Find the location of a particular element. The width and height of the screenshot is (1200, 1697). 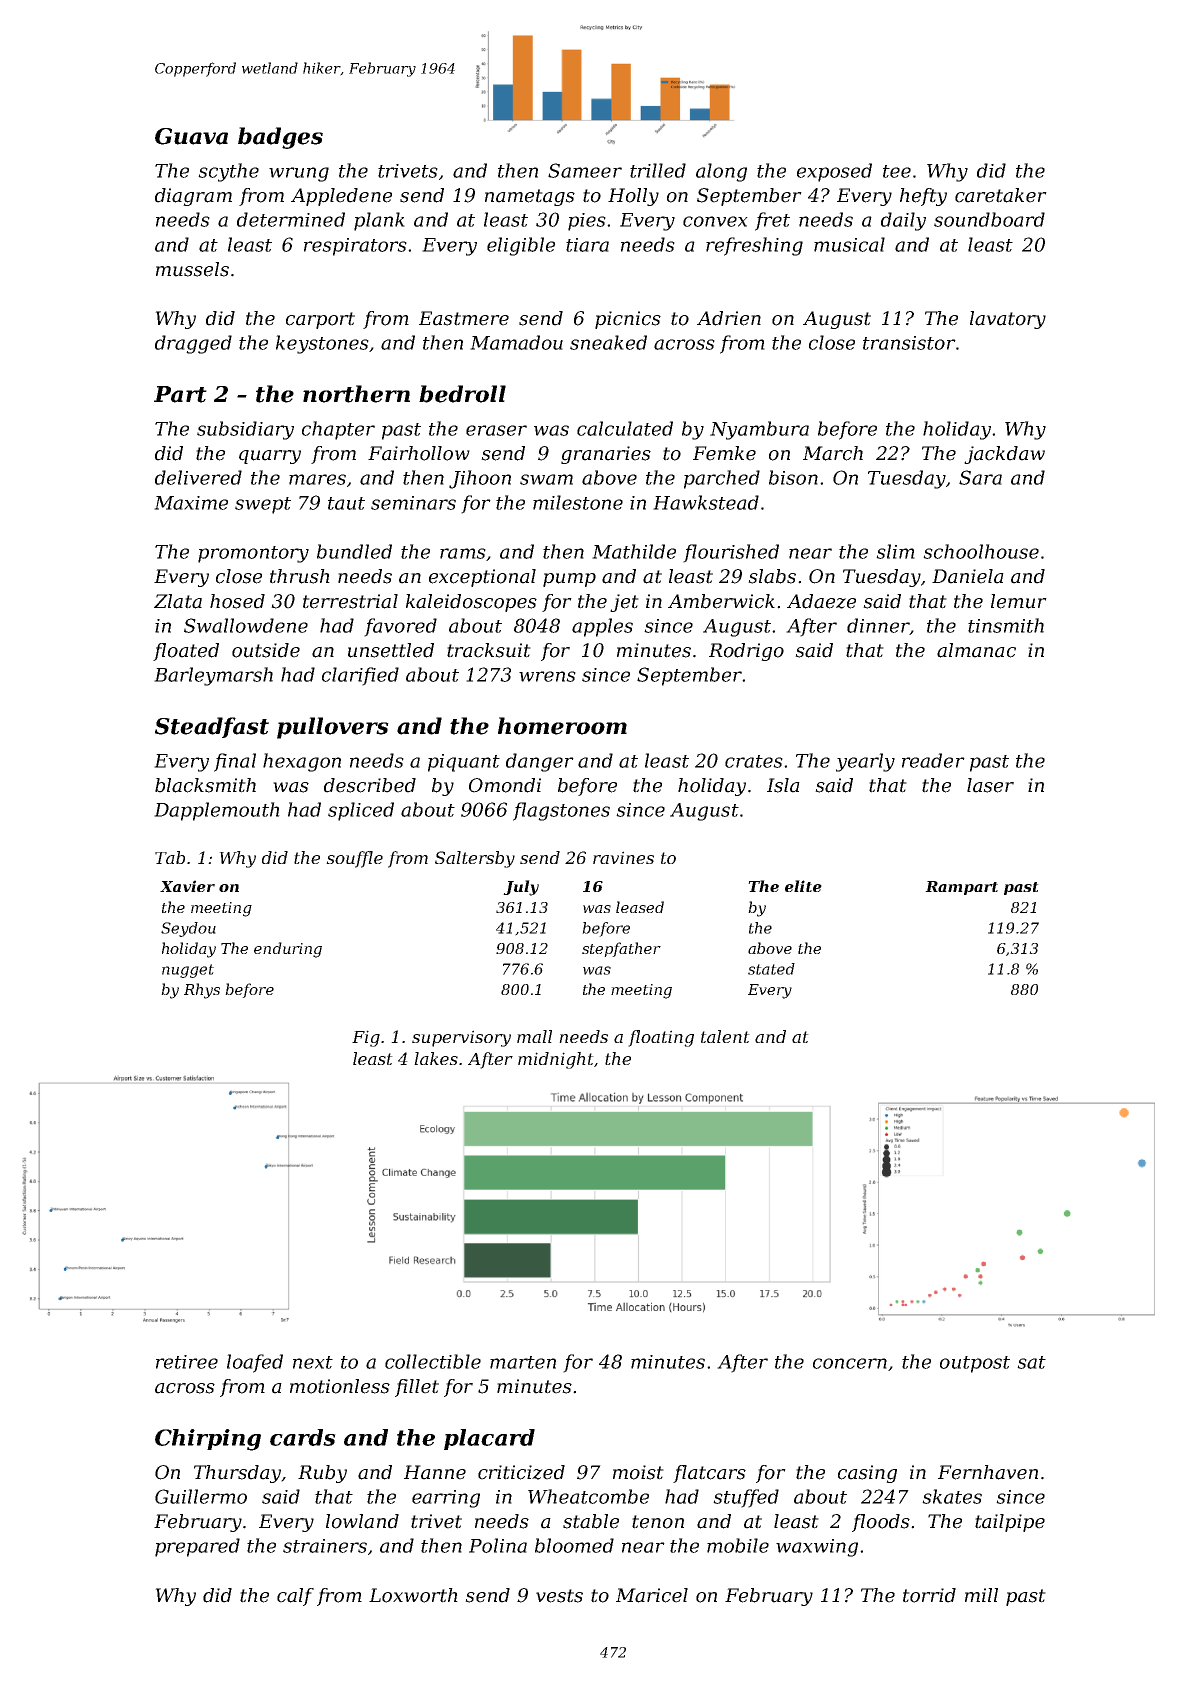

mill is located at coordinates (981, 1595).
